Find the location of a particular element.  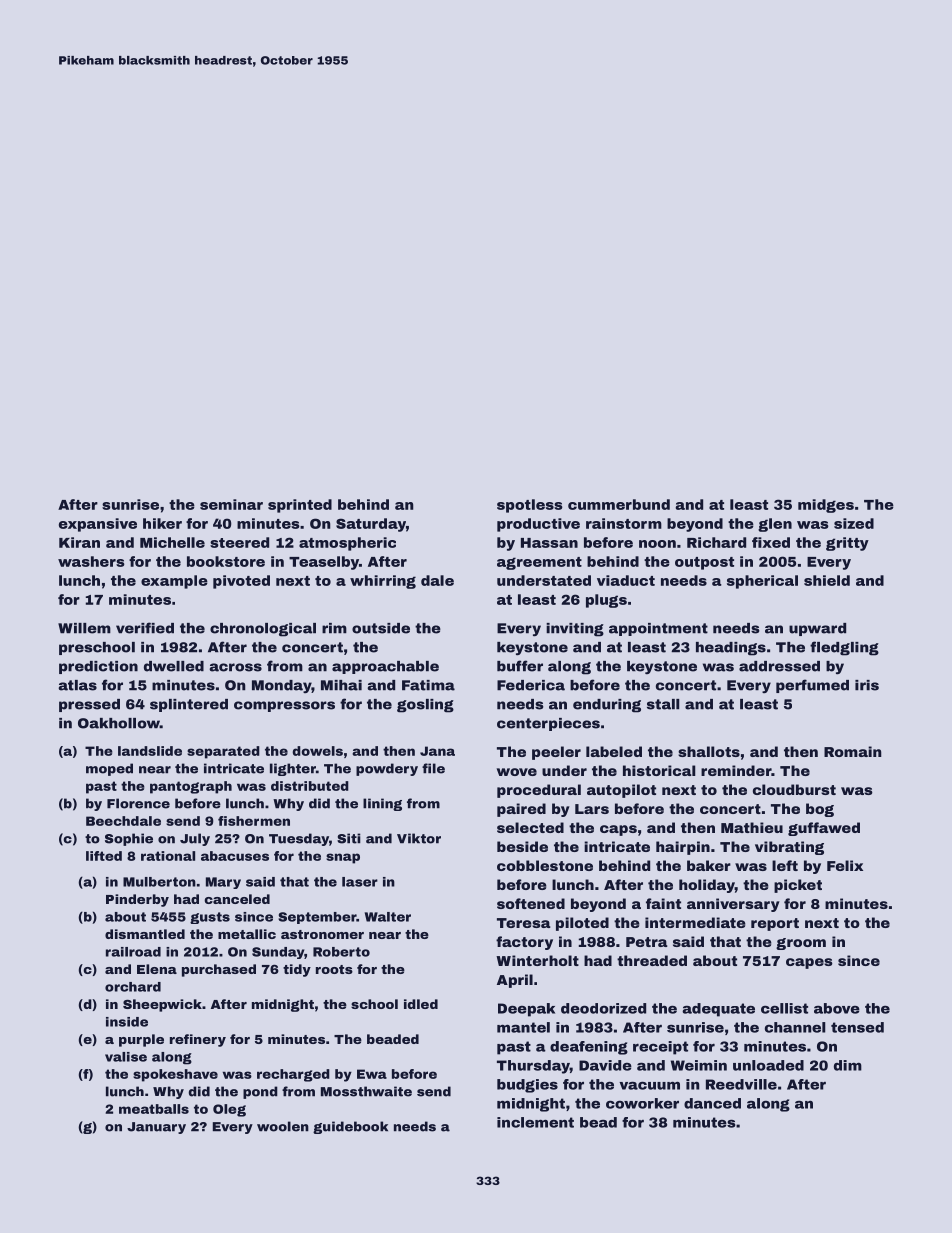

peeler is located at coordinates (556, 753).
